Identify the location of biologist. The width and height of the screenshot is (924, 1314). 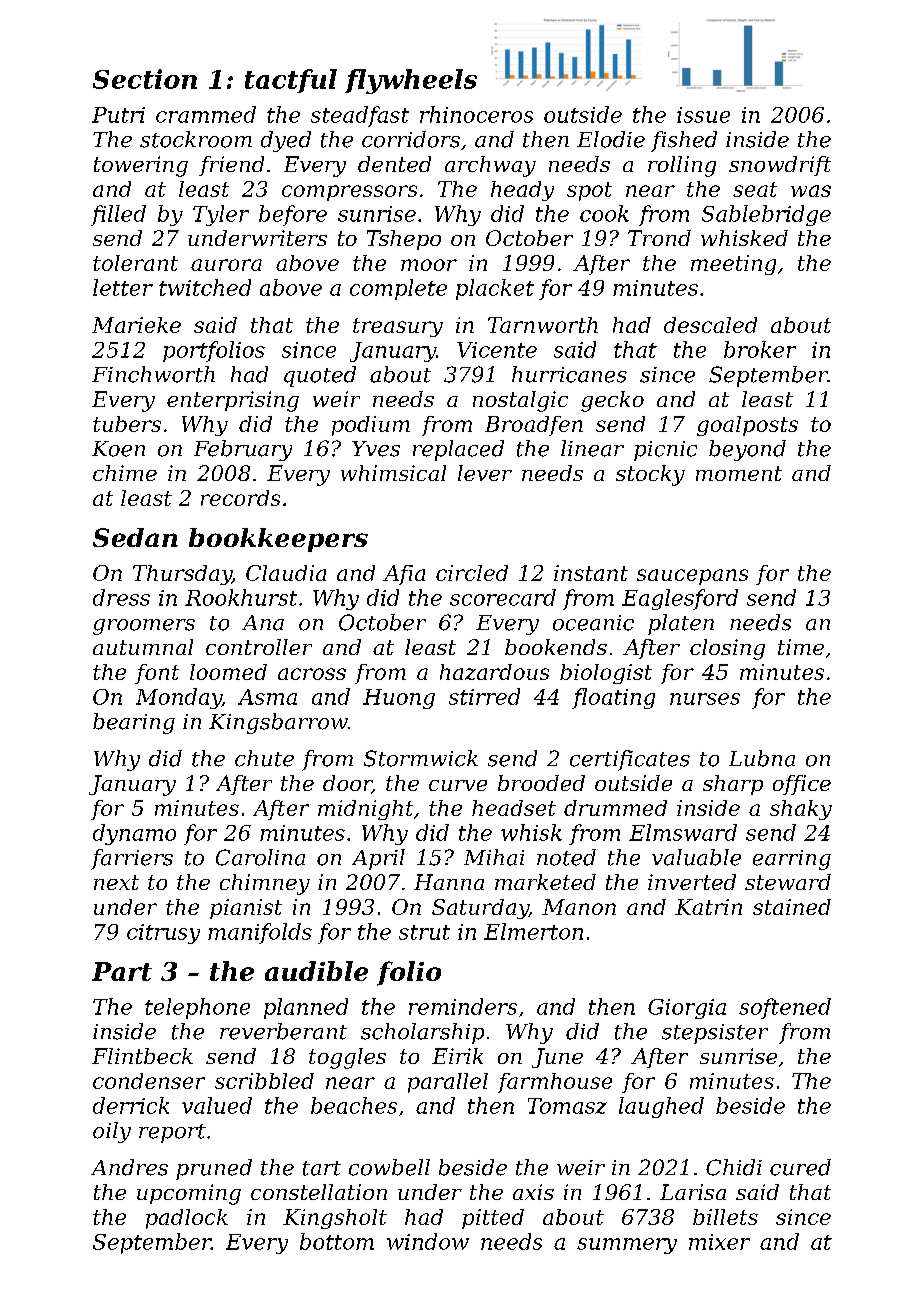
(606, 674).
